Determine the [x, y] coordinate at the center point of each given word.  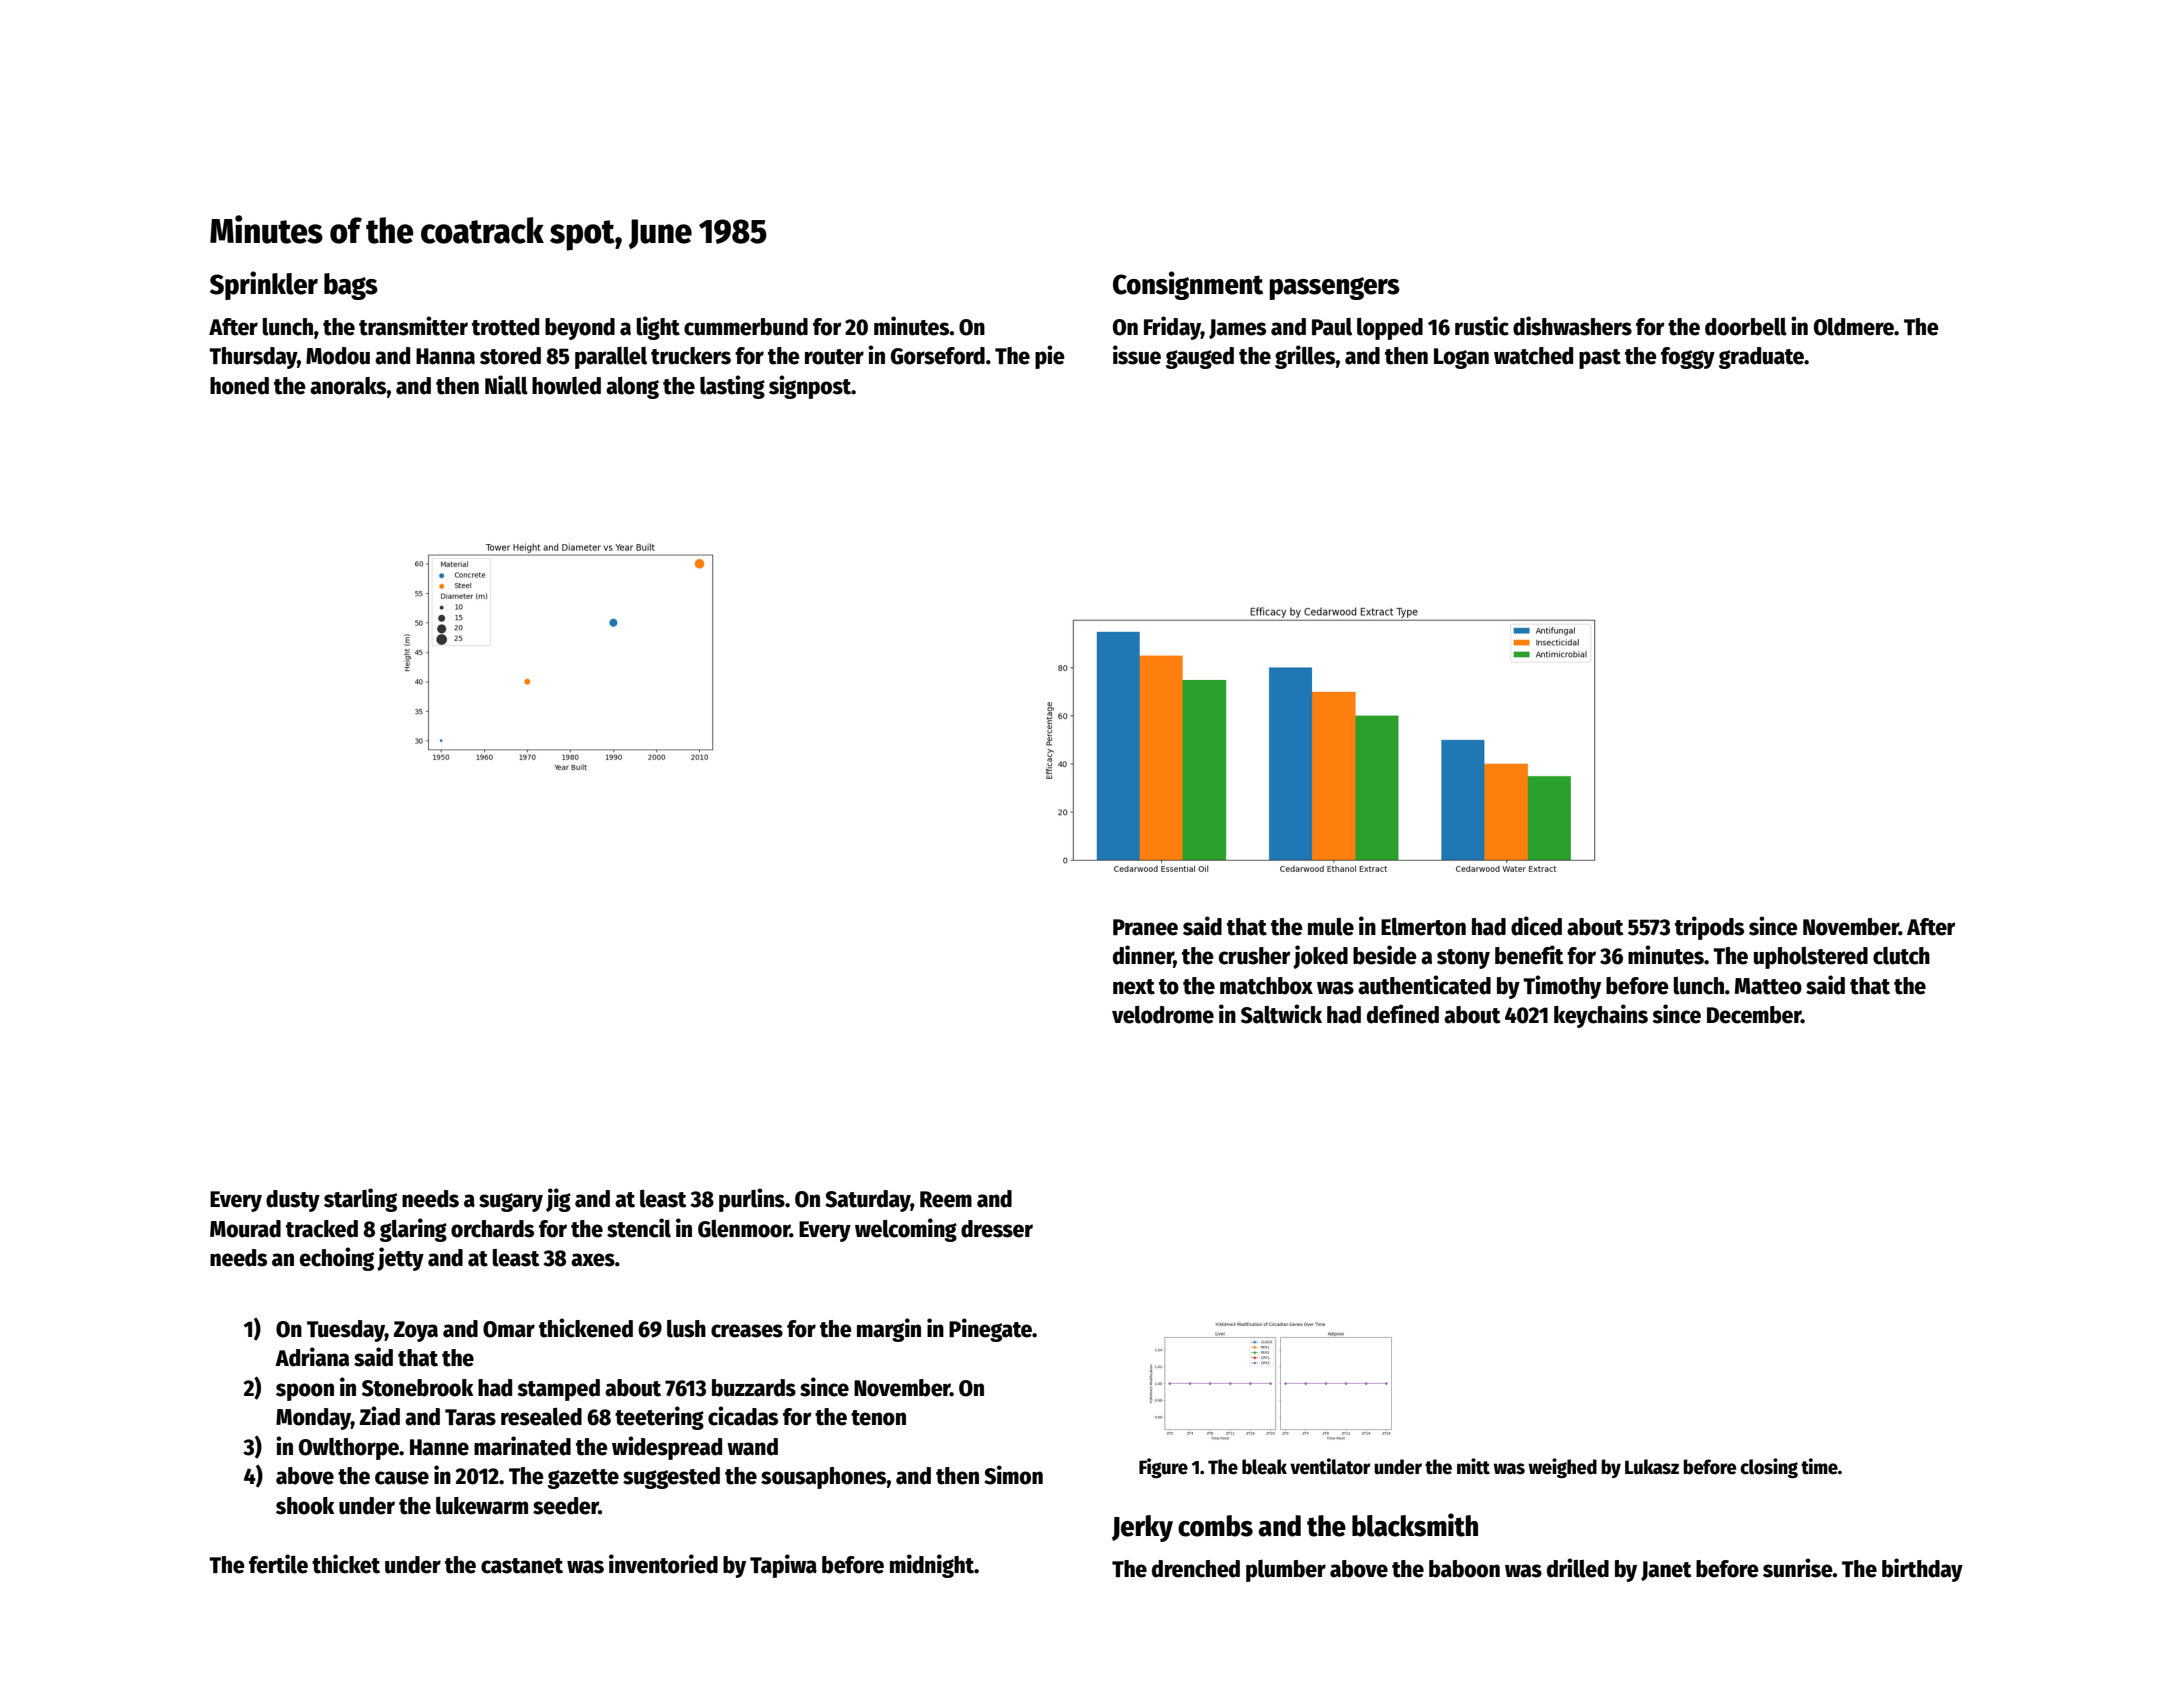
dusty [293, 1201]
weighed [1562, 1468]
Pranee [1145, 927]
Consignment [1188, 285]
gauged [1200, 358]
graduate [1761, 358]
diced [1536, 926]
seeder [566, 1506]
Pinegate [990, 1330]
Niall [506, 385]
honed [239, 386]
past [1600, 359]
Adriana [312, 1357]
